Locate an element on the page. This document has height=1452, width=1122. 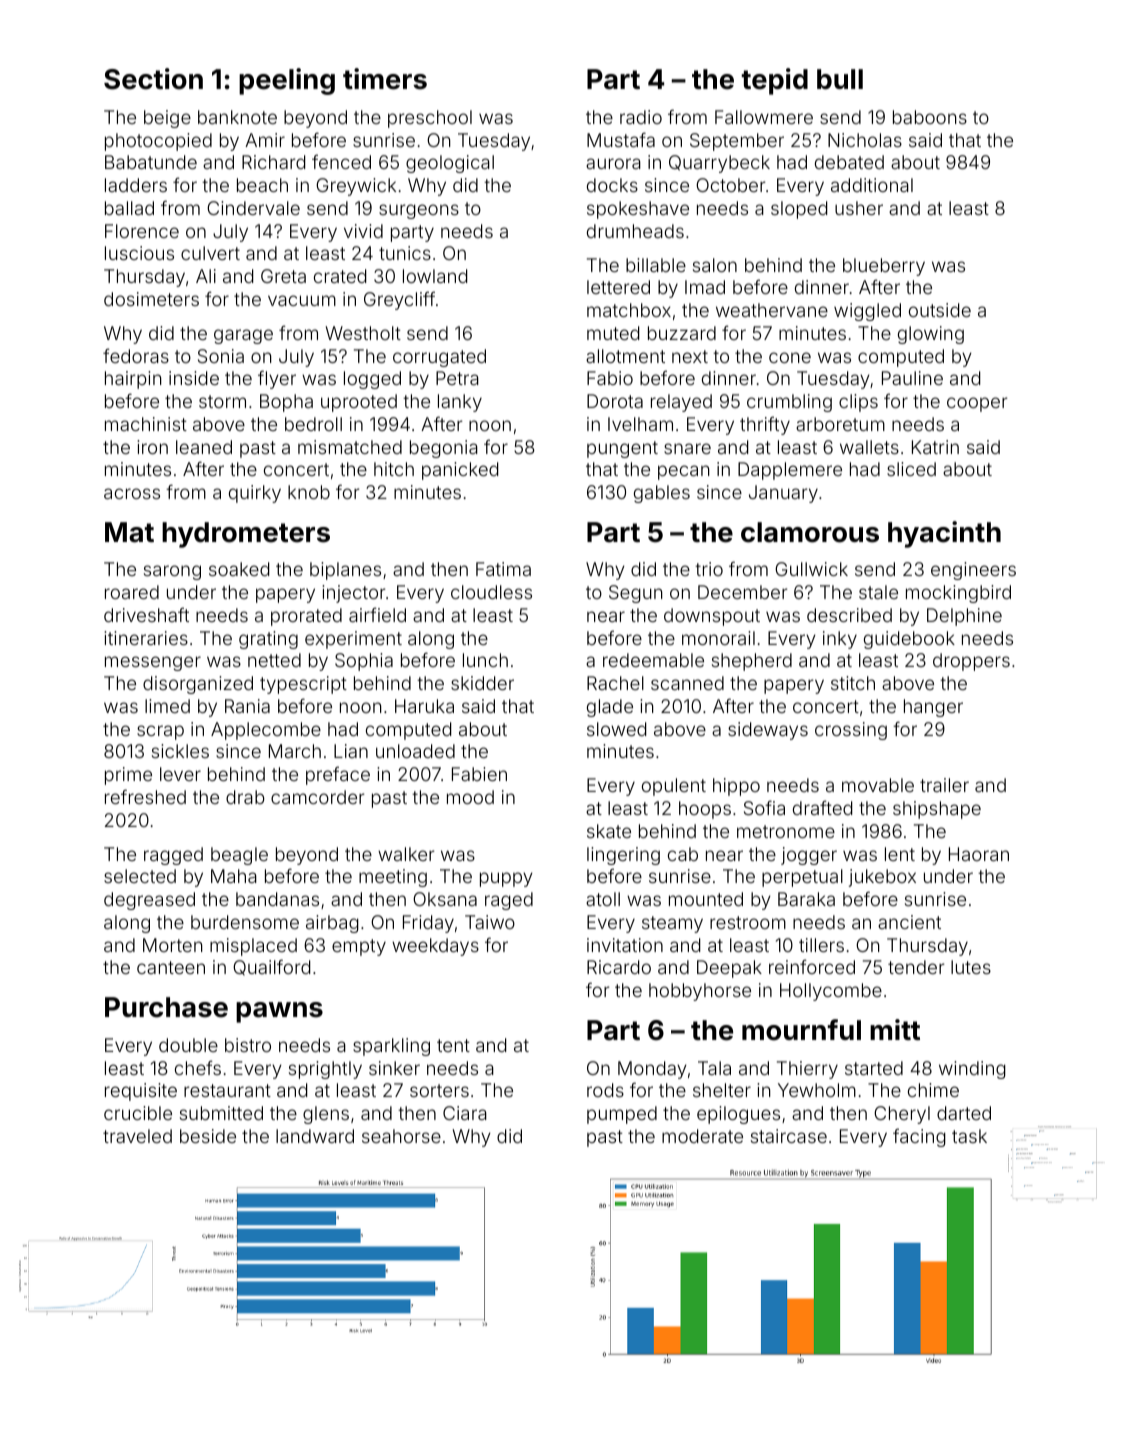
canteen is located at coordinates (171, 967).
